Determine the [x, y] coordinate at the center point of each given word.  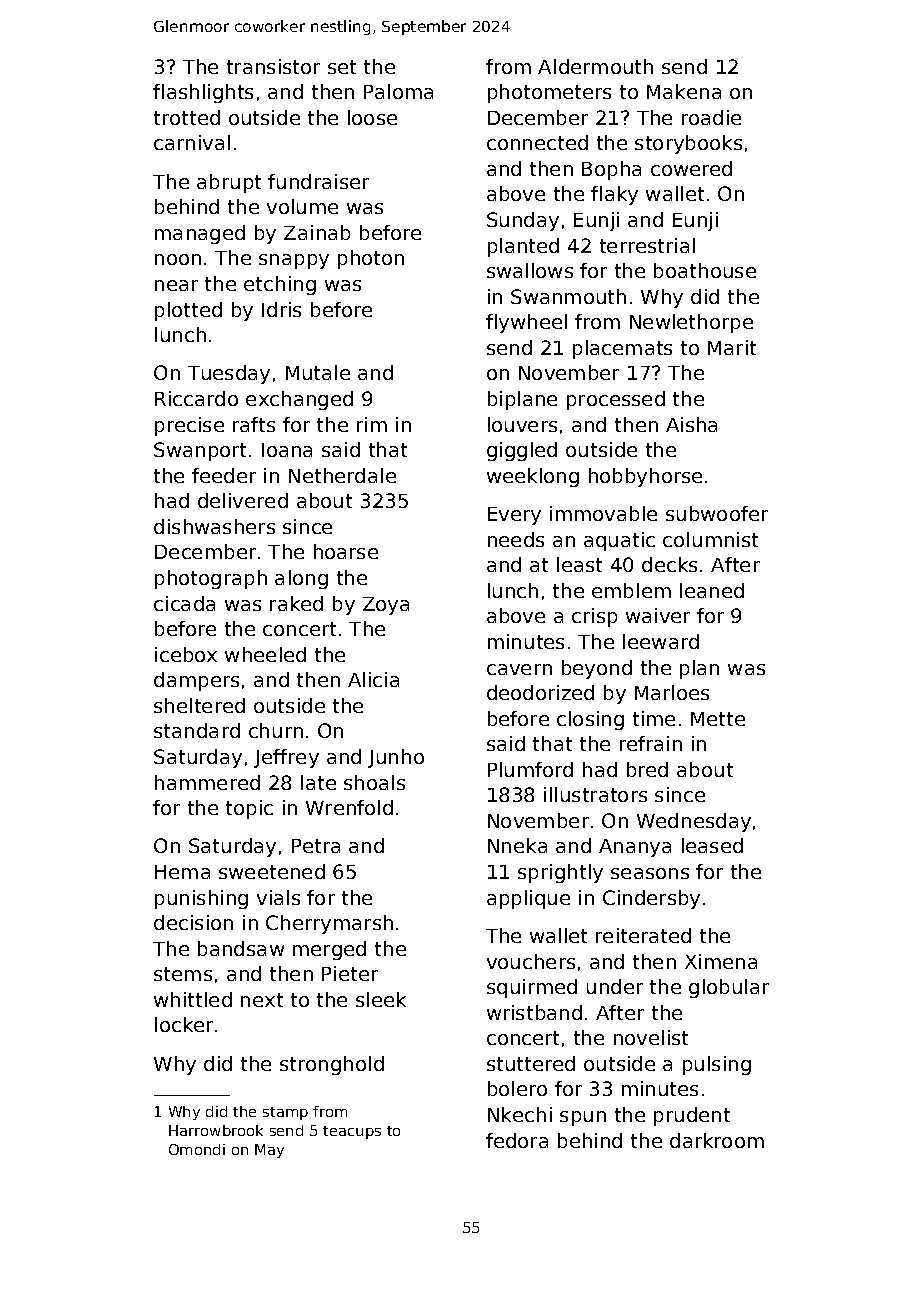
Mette [718, 719]
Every [514, 516]
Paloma [398, 91]
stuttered [531, 1063]
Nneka [517, 845]
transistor [273, 66]
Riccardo [196, 398]
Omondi [197, 1149]
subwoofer [717, 513]
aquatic [619, 541]
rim [372, 424]
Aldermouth [595, 66]
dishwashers [214, 526]
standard [197, 730]
